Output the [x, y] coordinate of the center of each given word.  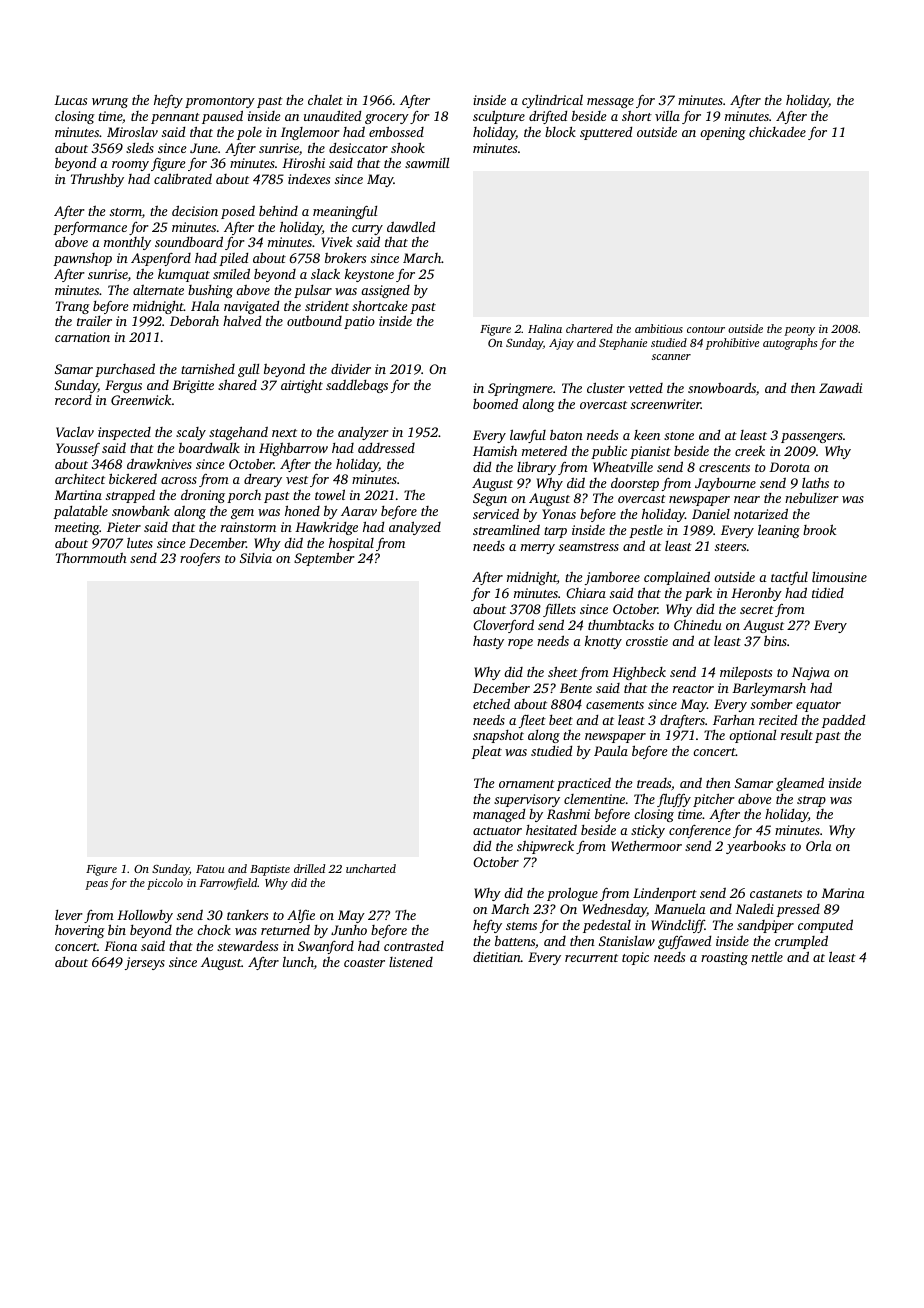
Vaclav [75, 432]
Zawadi [840, 388]
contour [706, 329]
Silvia [256, 558]
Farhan [734, 720]
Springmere [520, 389]
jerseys [145, 963]
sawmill [427, 163]
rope [520, 644]
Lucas [70, 100]
